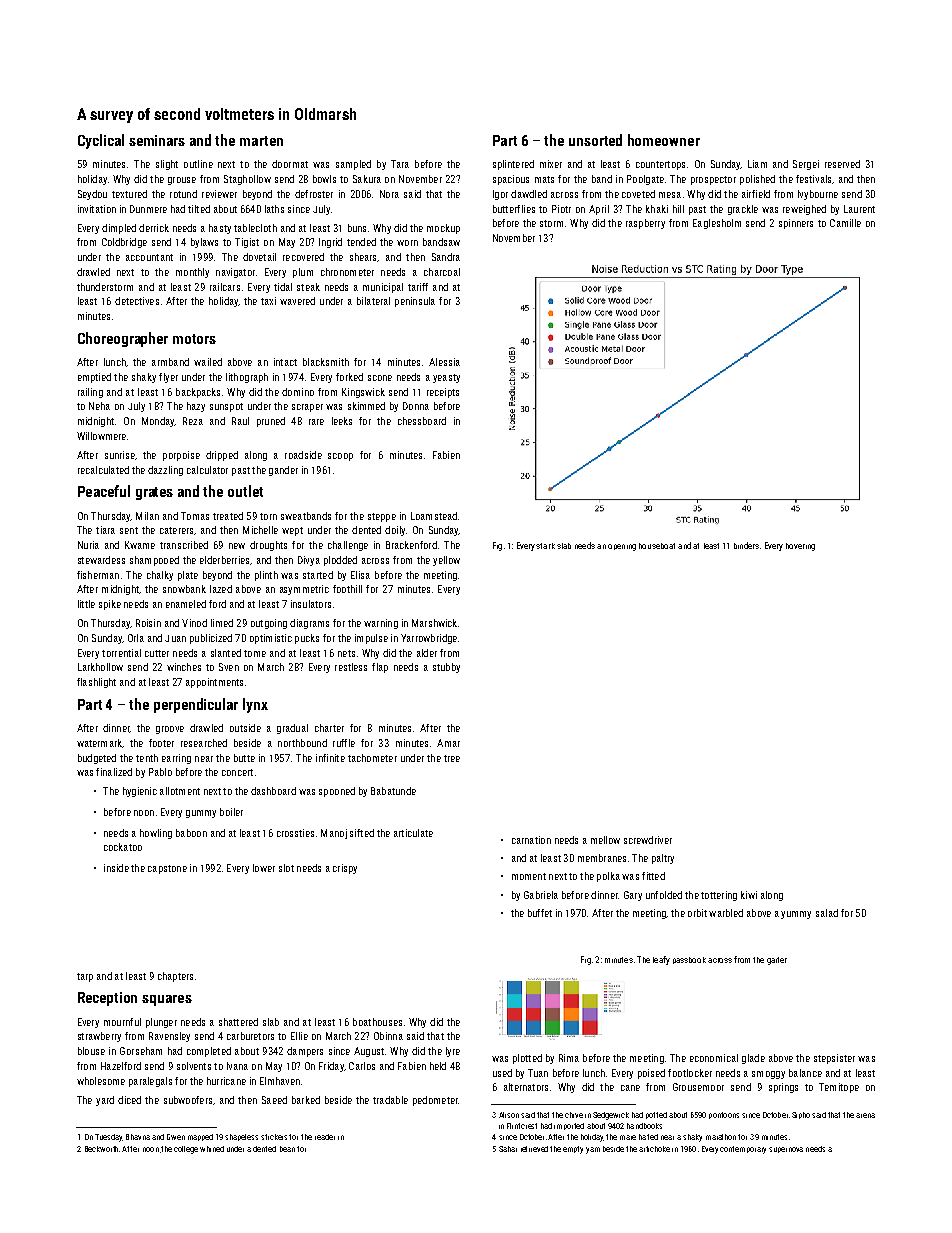 The image size is (952, 1233). I want to click on scoop, so click(340, 457).
